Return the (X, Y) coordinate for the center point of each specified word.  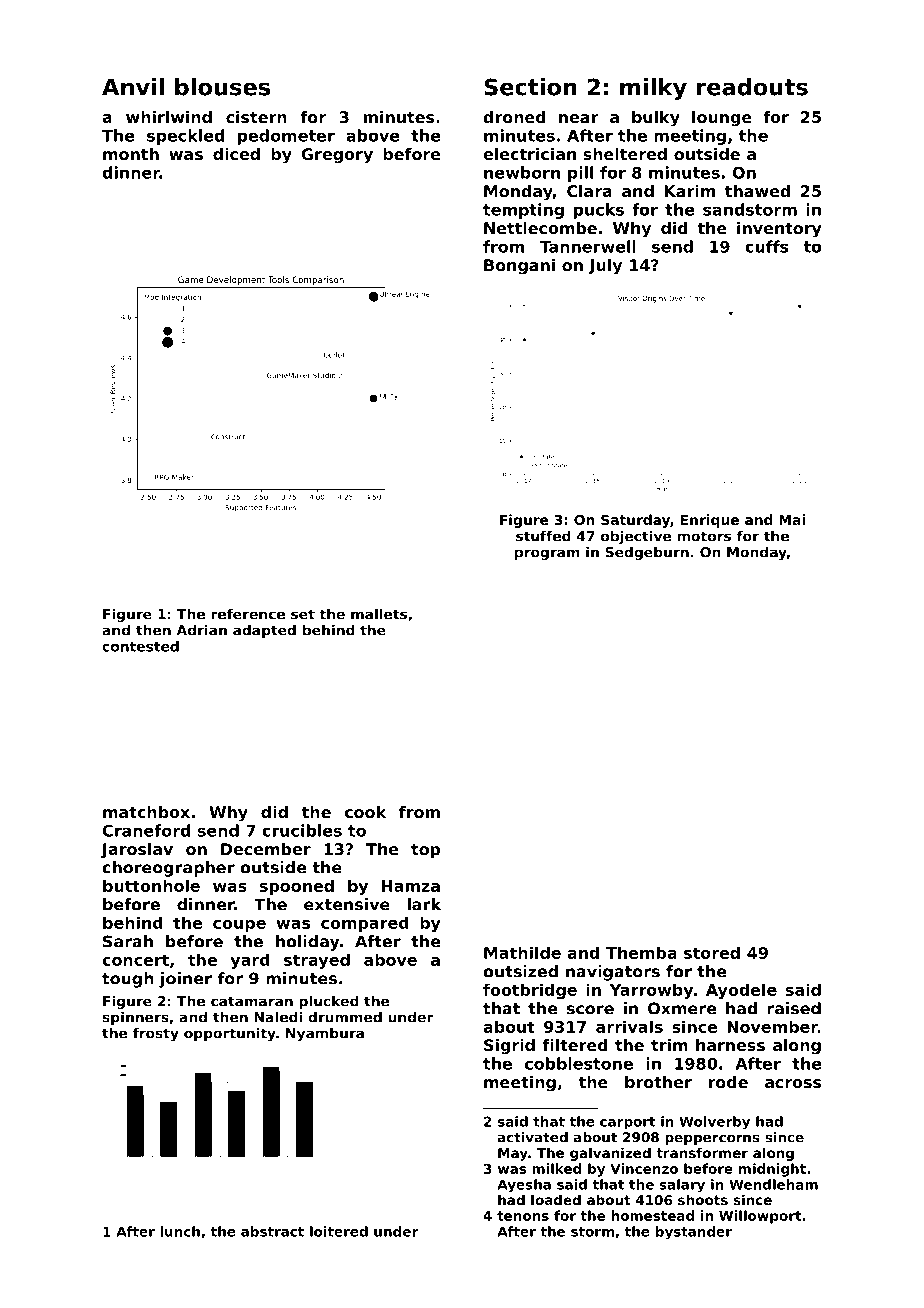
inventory (779, 230)
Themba (641, 952)
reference (248, 614)
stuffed (543, 536)
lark (424, 904)
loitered (339, 1231)
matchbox (146, 812)
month (131, 154)
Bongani (519, 267)
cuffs (766, 246)
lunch (180, 1231)
